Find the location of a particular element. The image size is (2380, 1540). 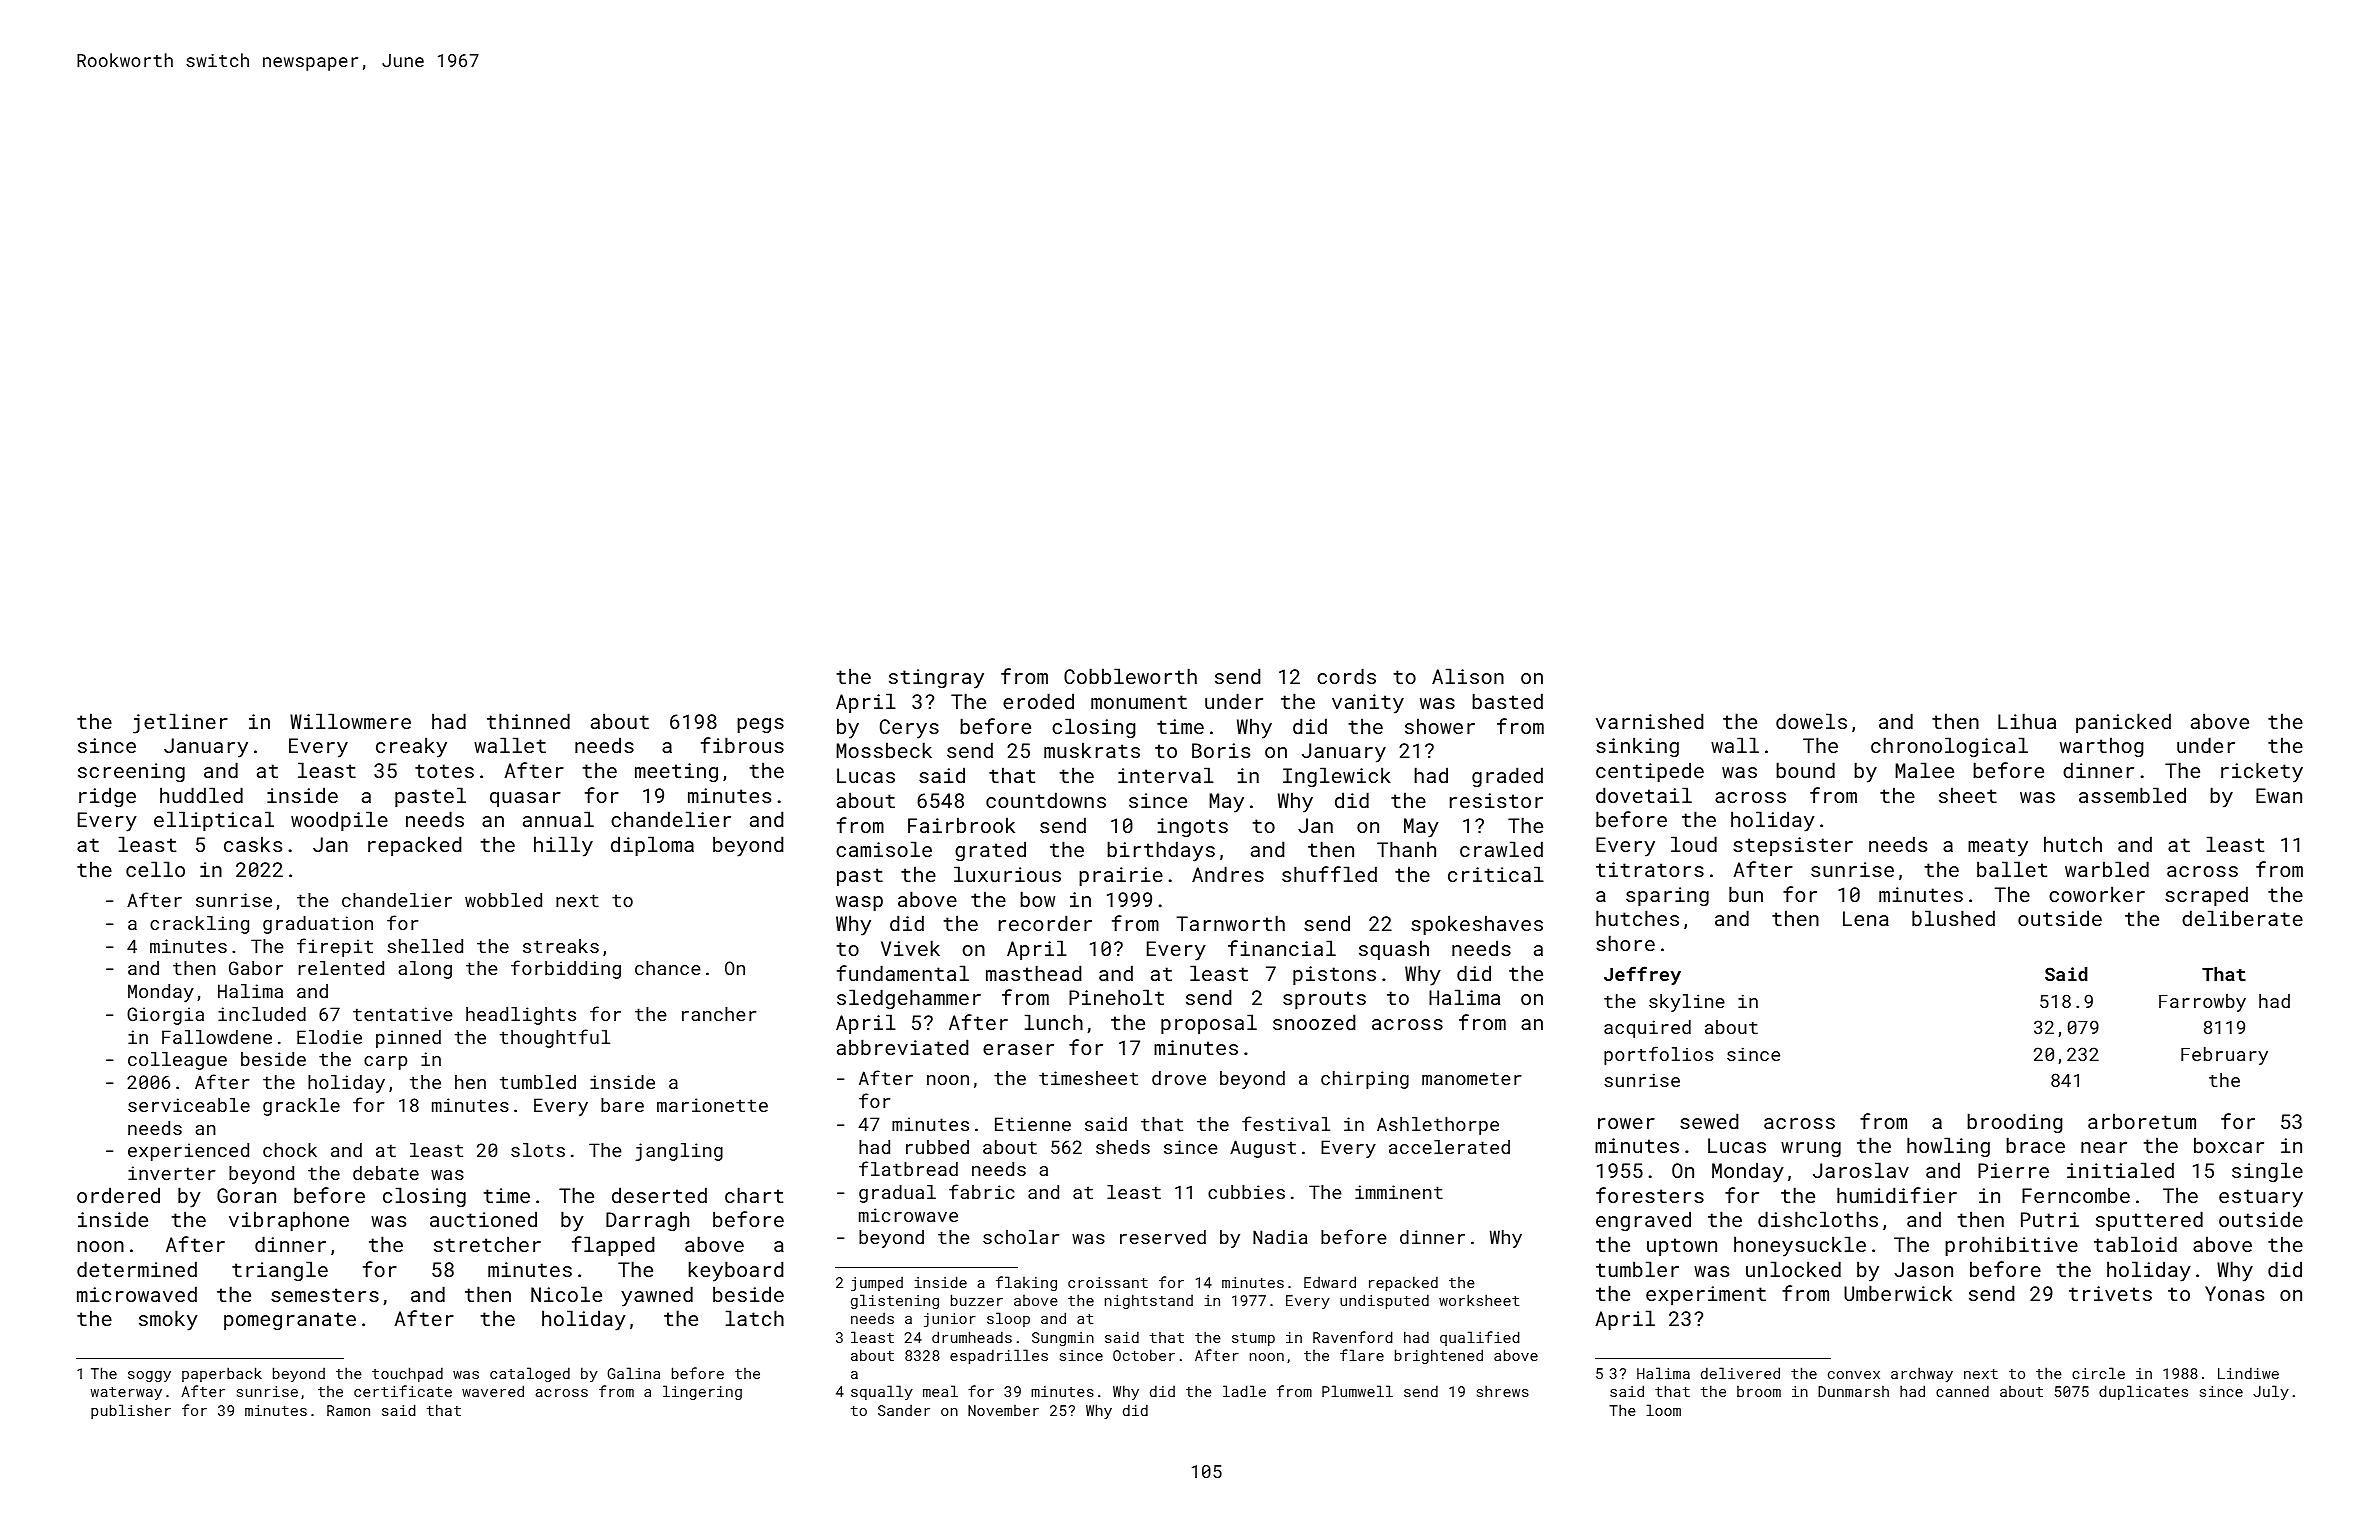

Willowmere is located at coordinates (350, 721).
